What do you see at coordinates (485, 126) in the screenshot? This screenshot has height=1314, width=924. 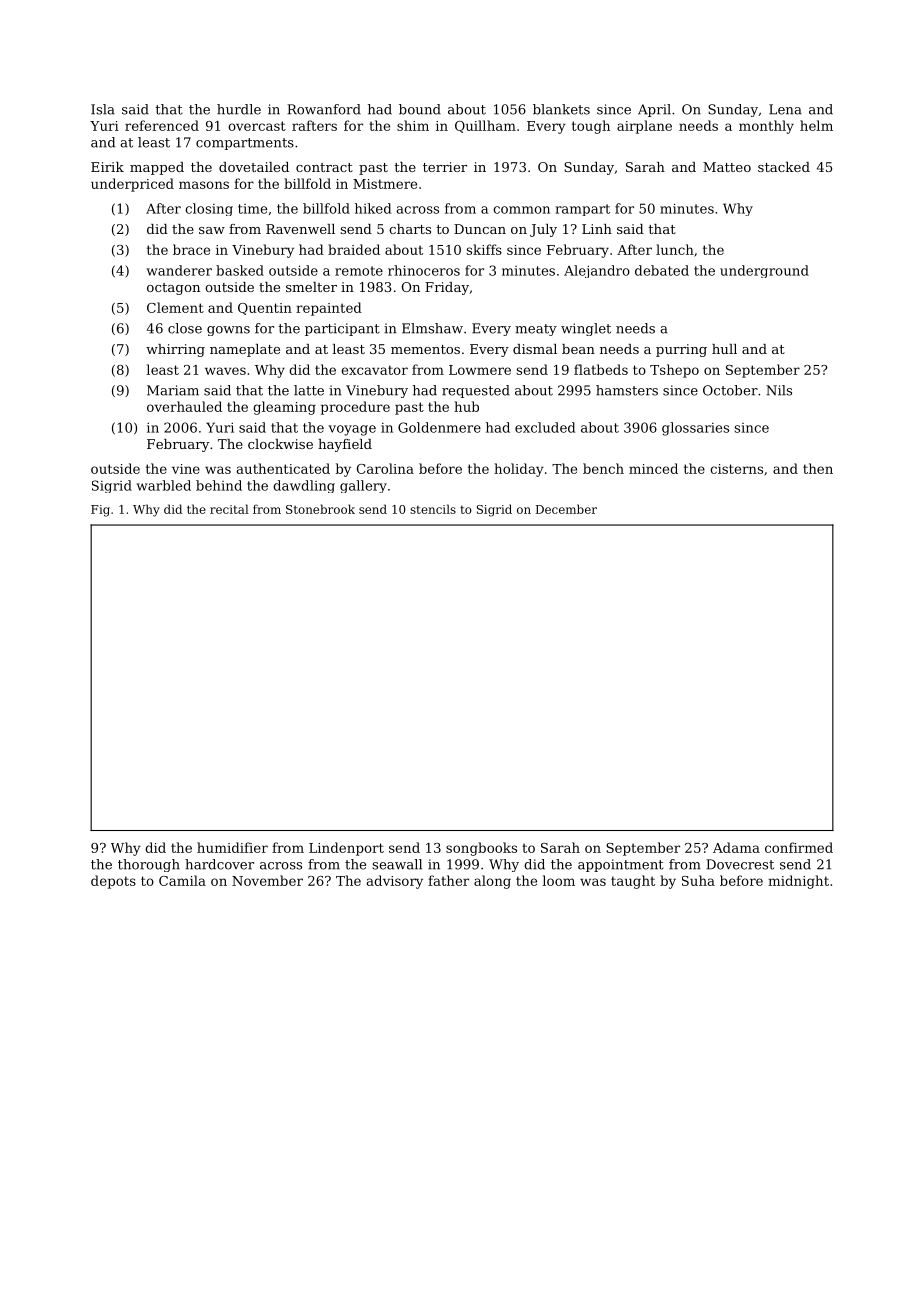 I see `Quillham` at bounding box center [485, 126].
